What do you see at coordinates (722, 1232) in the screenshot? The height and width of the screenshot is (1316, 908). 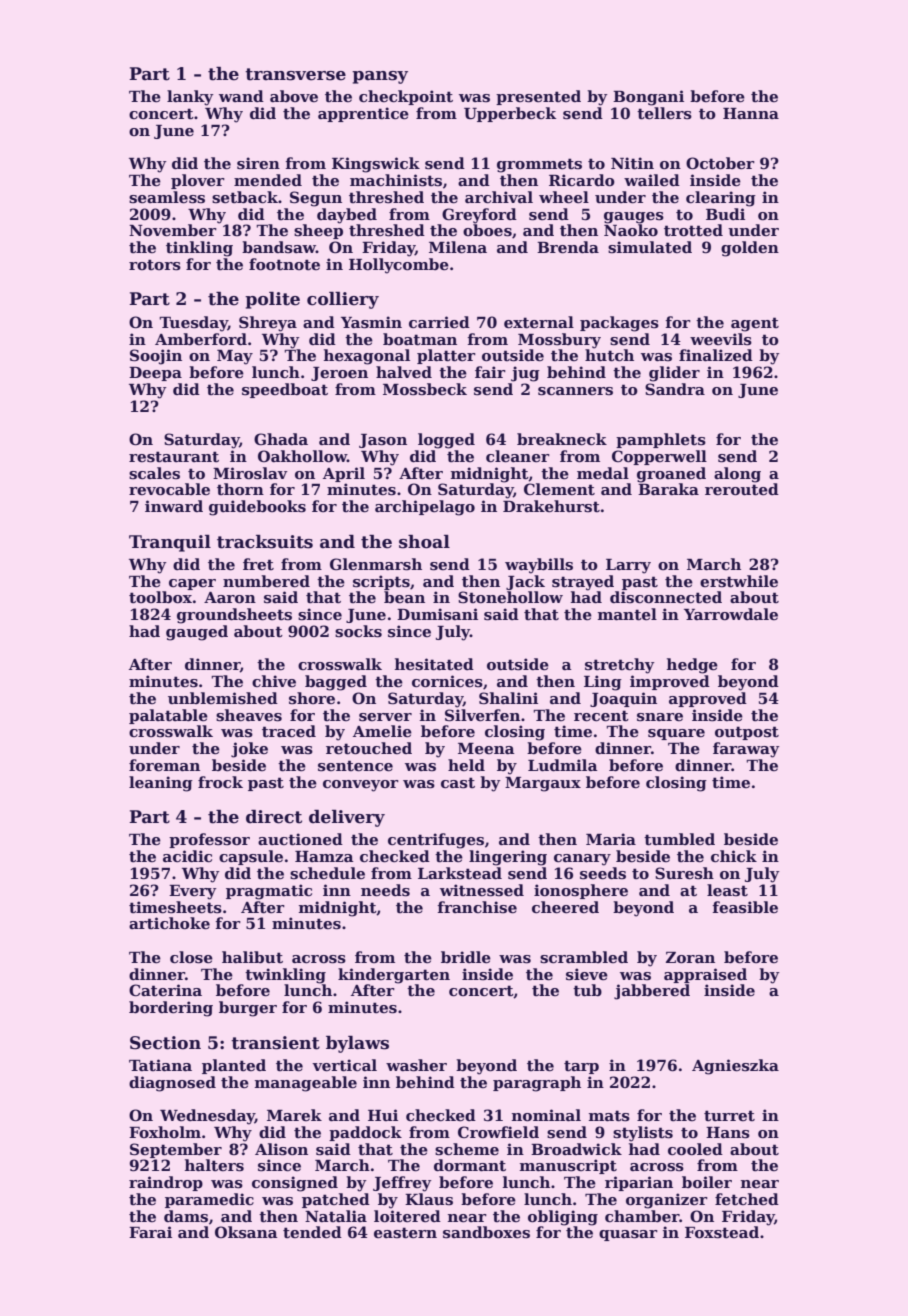 I see `Foxstead` at bounding box center [722, 1232].
